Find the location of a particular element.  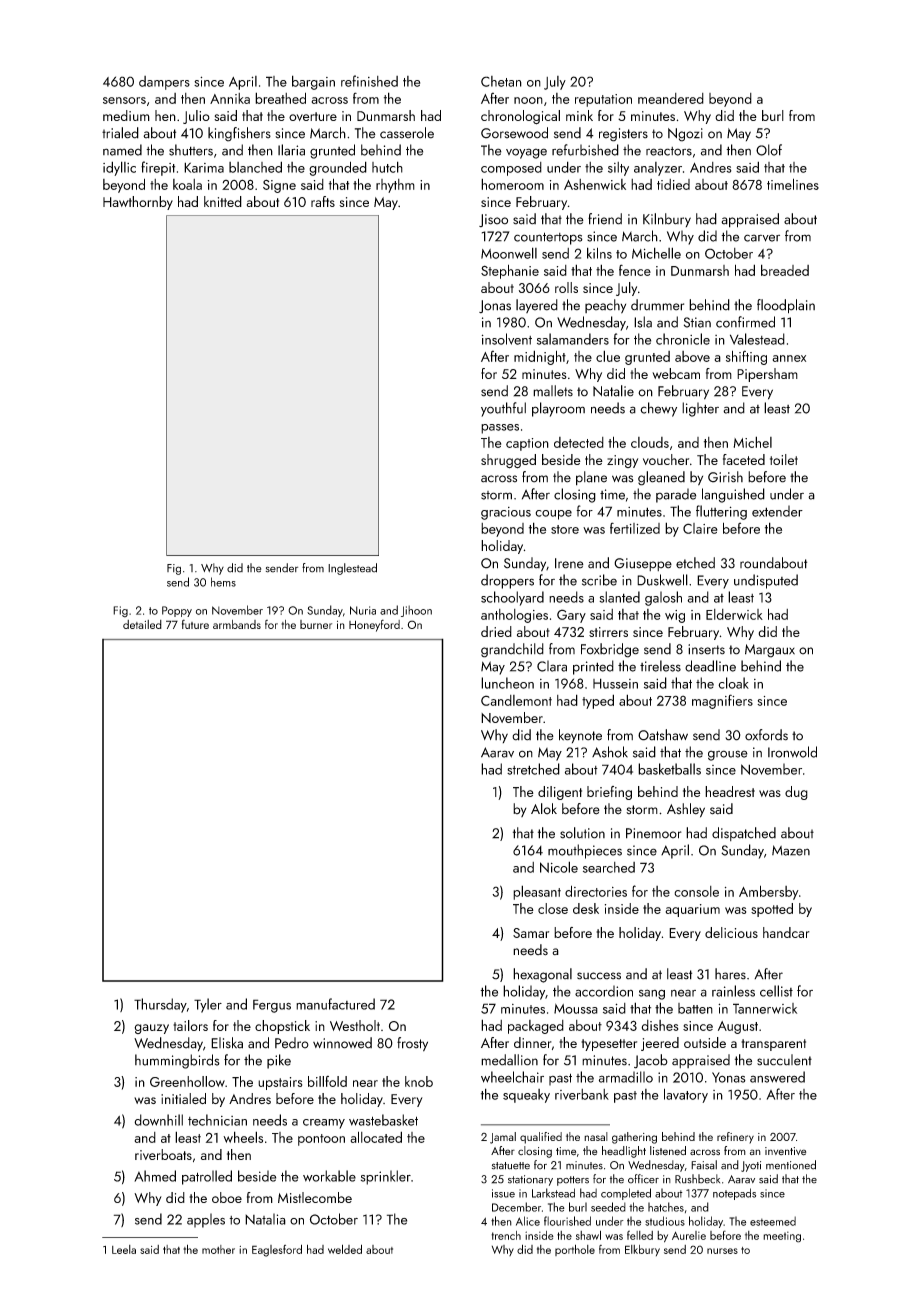

fence is located at coordinates (635, 270).
